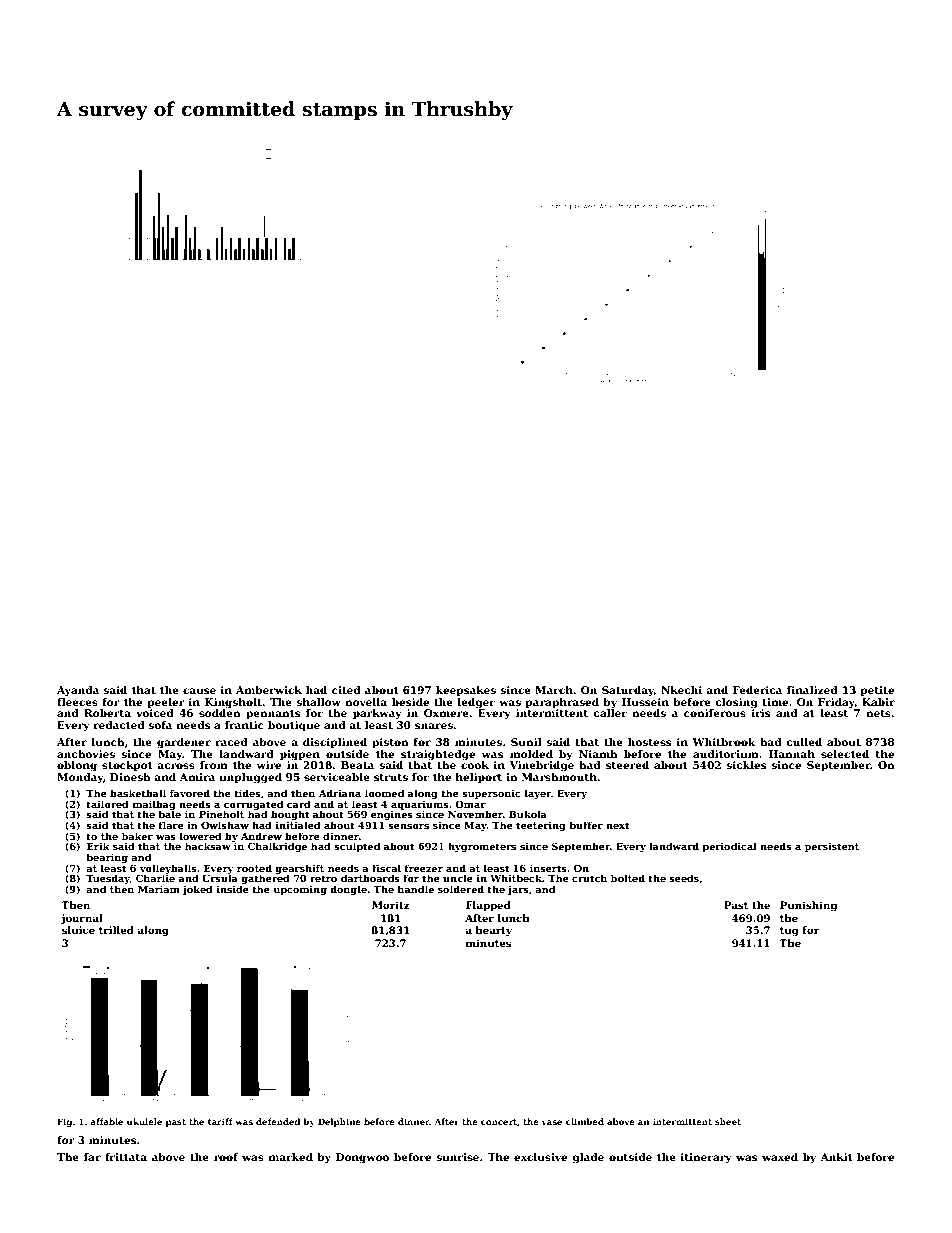 This screenshot has height=1233, width=952. What do you see at coordinates (585, 1121) in the screenshot?
I see `climbed` at bounding box center [585, 1121].
